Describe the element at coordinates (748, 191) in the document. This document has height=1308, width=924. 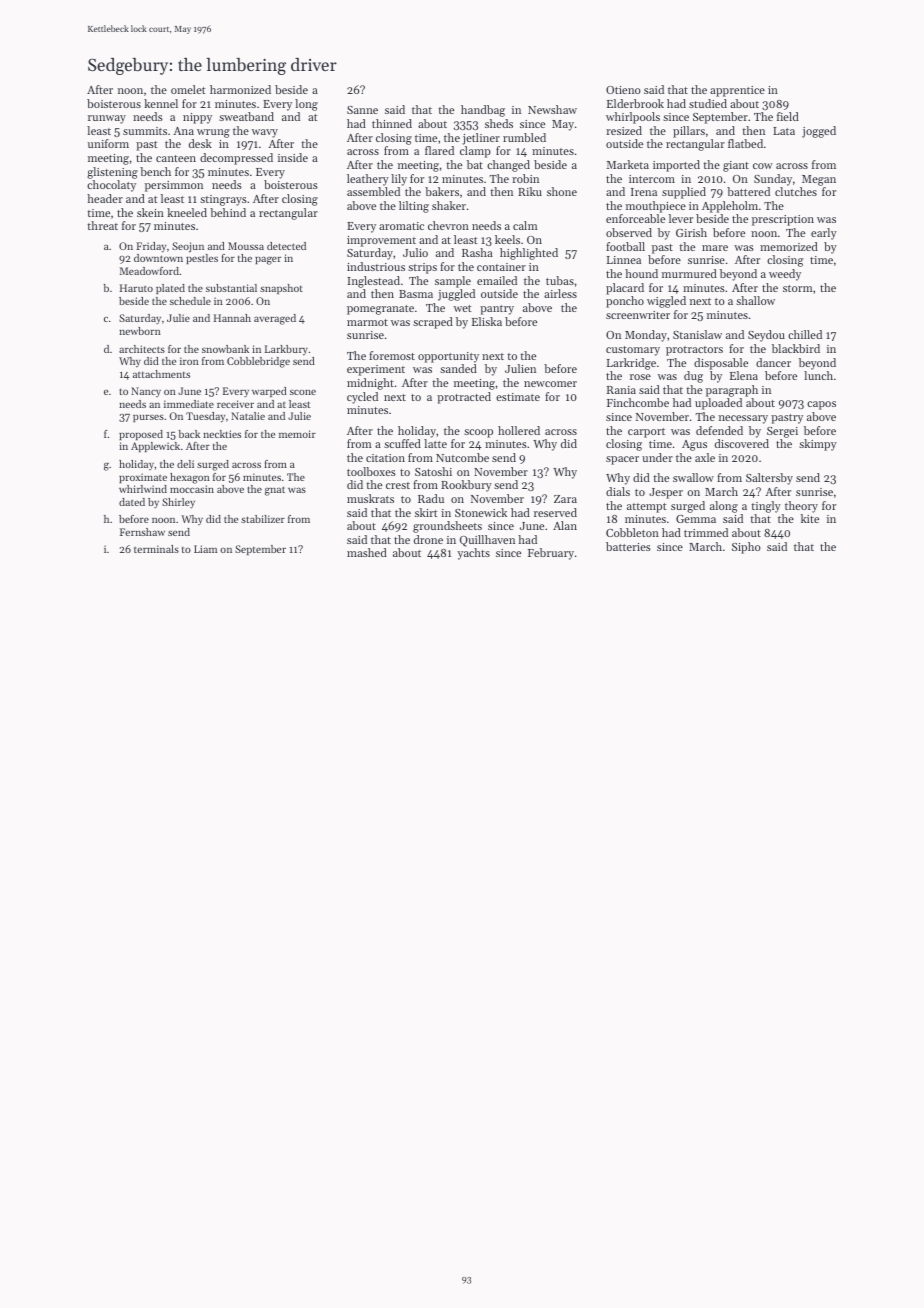
I see `battered` at that location.
